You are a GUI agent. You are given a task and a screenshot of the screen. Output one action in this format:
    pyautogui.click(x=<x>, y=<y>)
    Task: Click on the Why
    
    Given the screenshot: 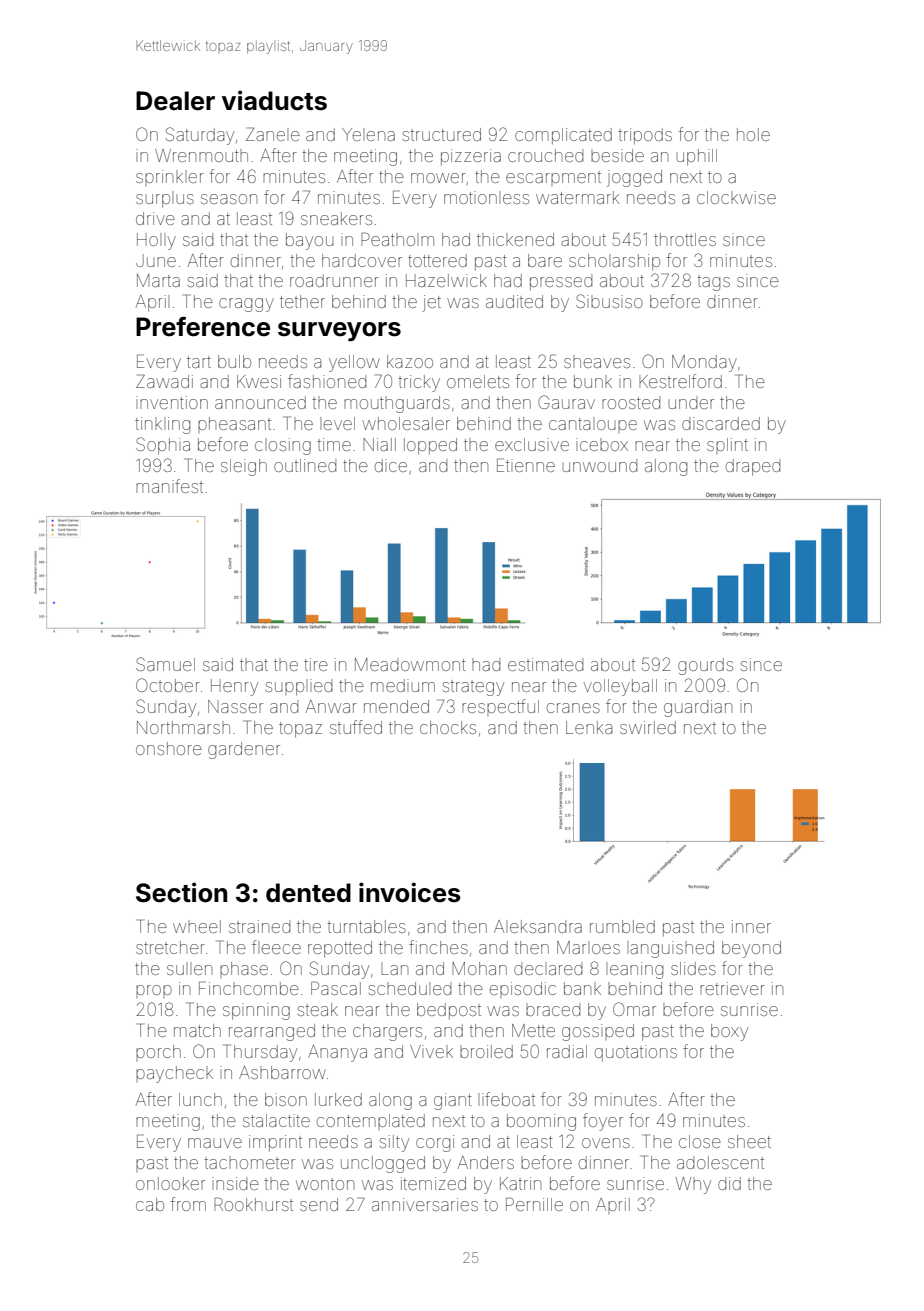 What is the action you would take?
    pyautogui.click(x=693, y=1185)
